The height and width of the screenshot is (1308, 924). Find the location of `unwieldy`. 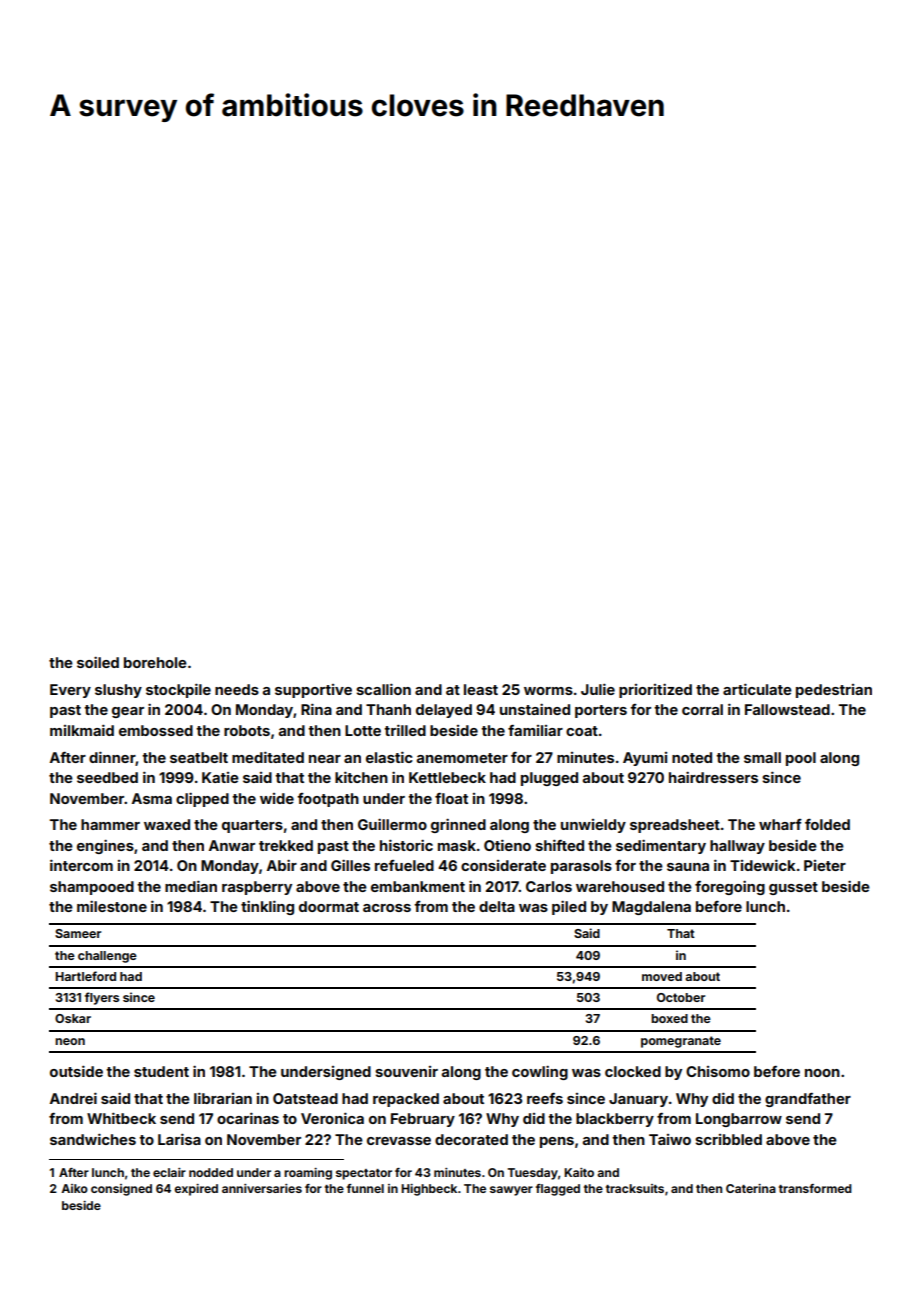

unwieldy is located at coordinates (593, 826).
